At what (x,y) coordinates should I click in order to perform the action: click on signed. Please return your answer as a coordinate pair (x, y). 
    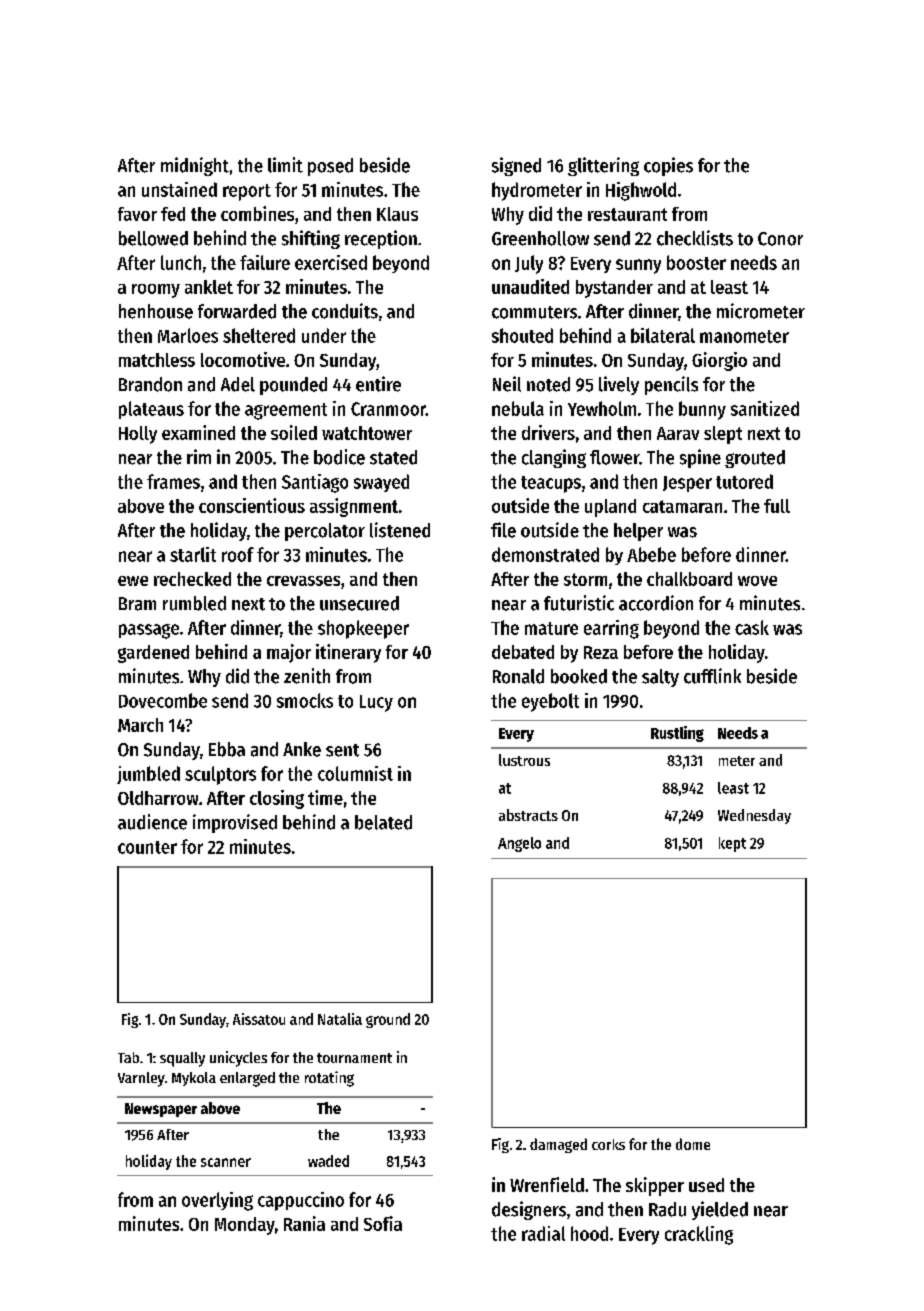
    Looking at the image, I should click on (516, 166).
